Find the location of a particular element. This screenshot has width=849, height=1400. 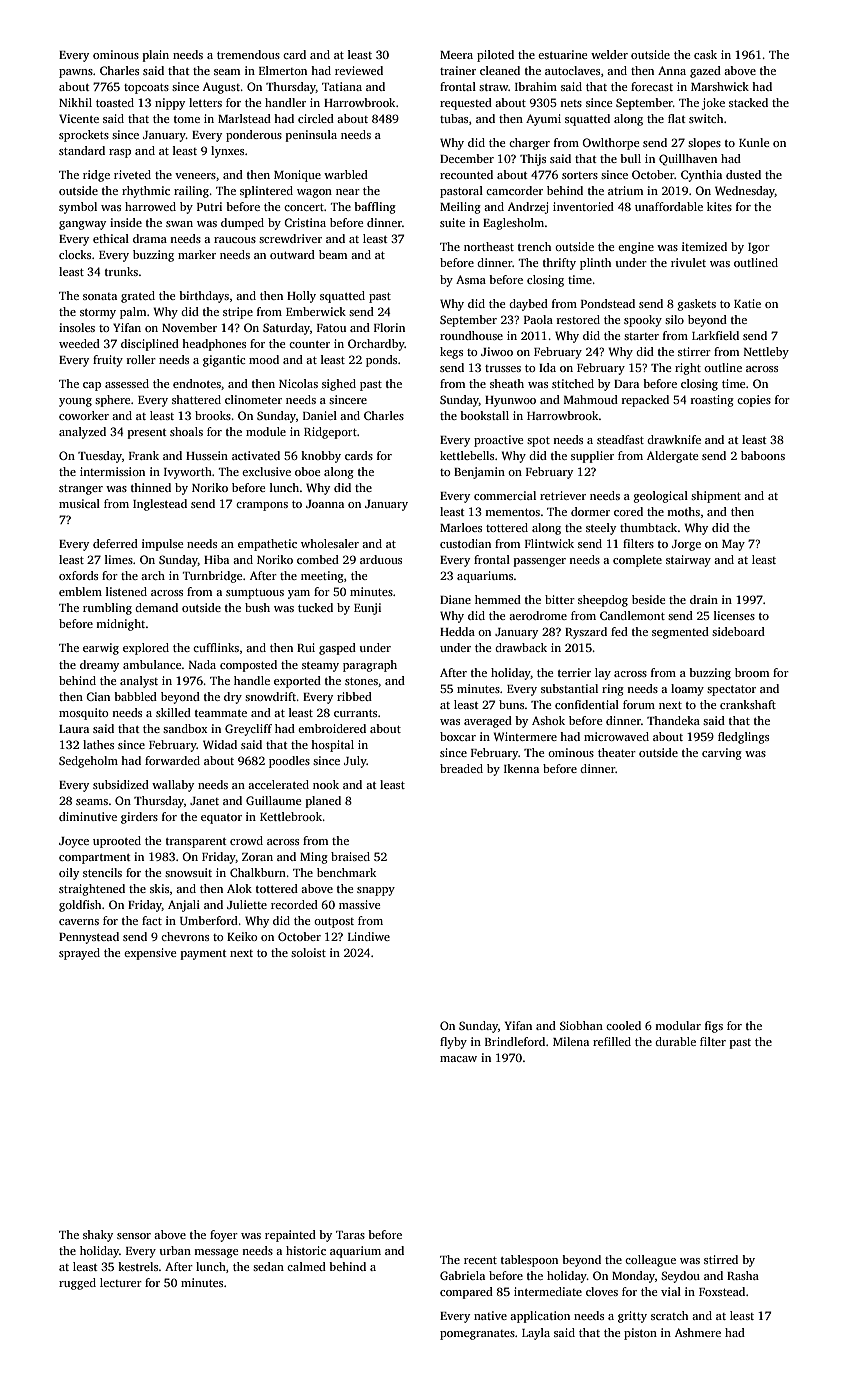

shaky is located at coordinates (98, 1236).
